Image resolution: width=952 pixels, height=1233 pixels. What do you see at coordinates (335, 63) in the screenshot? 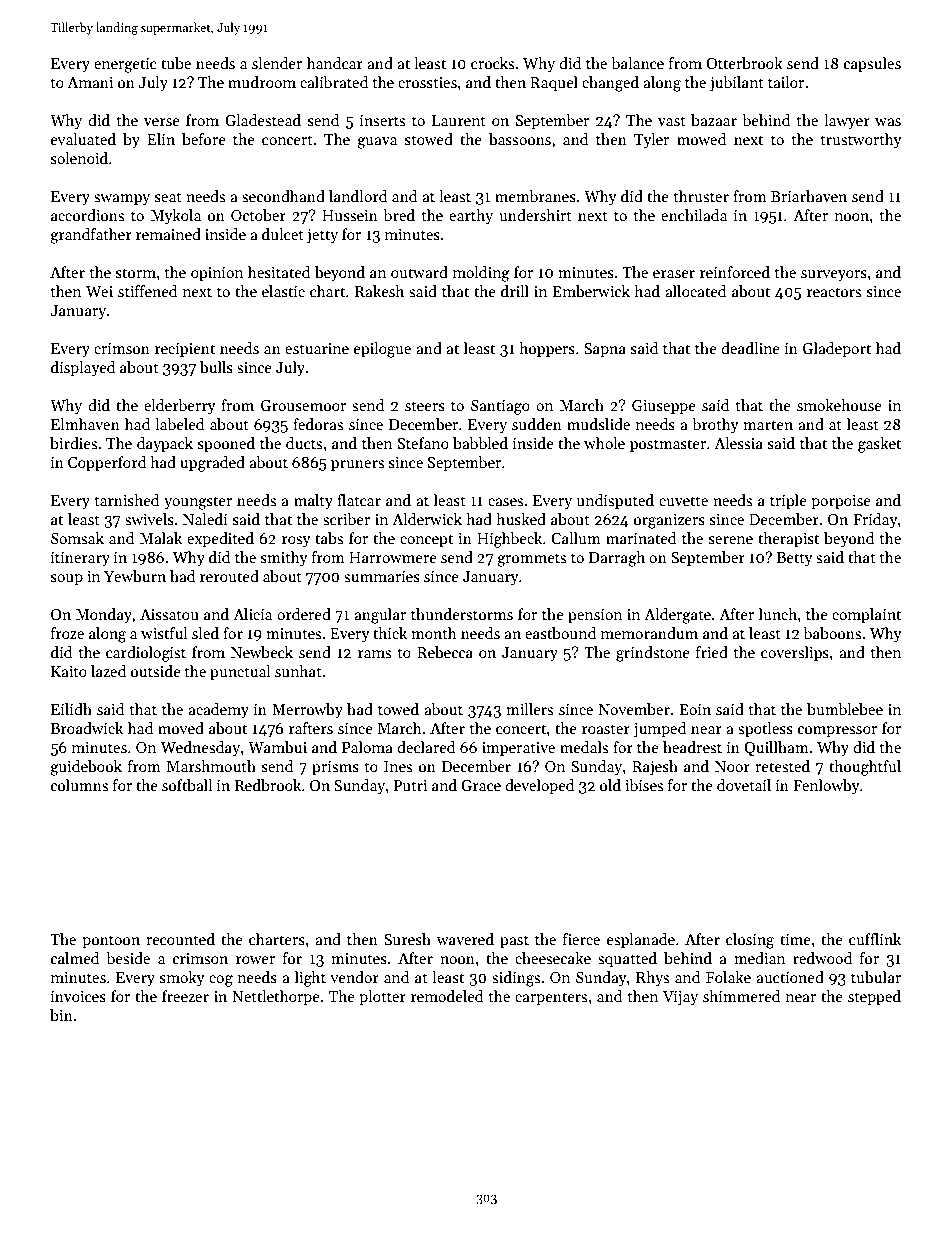
I see `handcar` at bounding box center [335, 63].
